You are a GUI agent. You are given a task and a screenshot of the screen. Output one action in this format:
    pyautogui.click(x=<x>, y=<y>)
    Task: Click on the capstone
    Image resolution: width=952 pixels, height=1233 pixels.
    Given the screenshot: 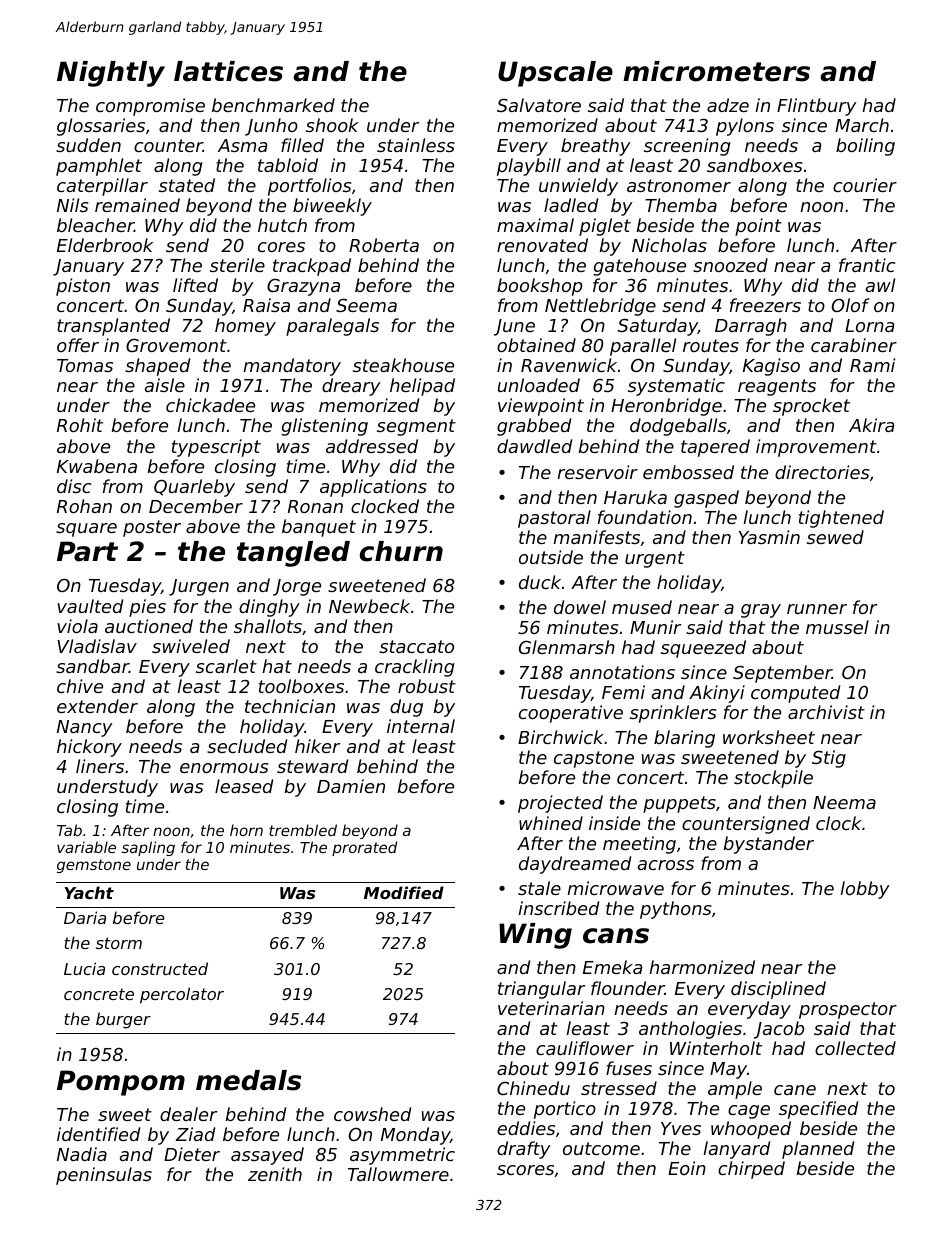 What is the action you would take?
    pyautogui.click(x=594, y=759)
